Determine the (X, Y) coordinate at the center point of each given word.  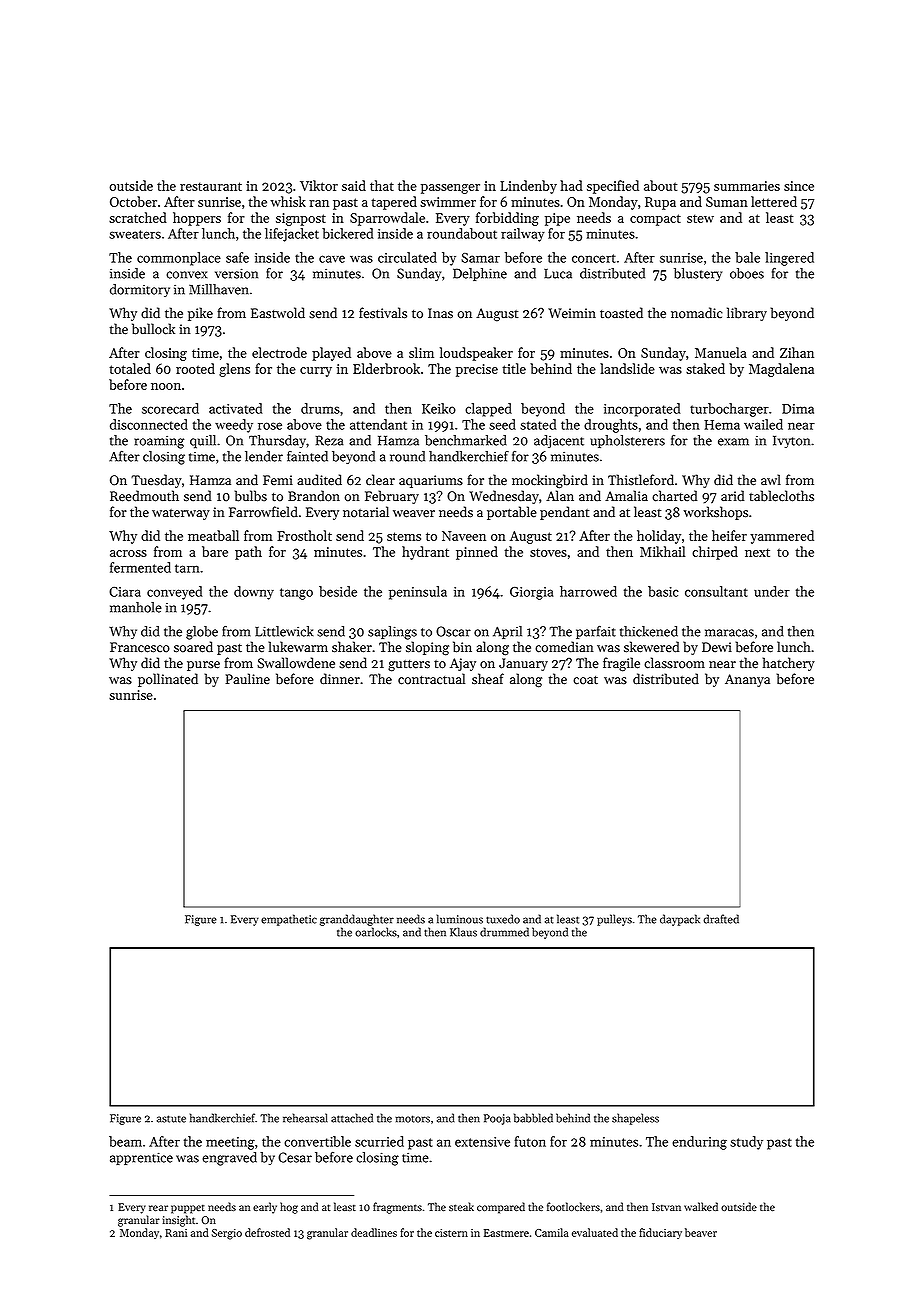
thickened (649, 631)
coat (585, 680)
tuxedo (503, 919)
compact (655, 220)
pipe (557, 219)
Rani (176, 1233)
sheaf (488, 679)
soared (193, 647)
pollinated (168, 680)
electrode (279, 352)
